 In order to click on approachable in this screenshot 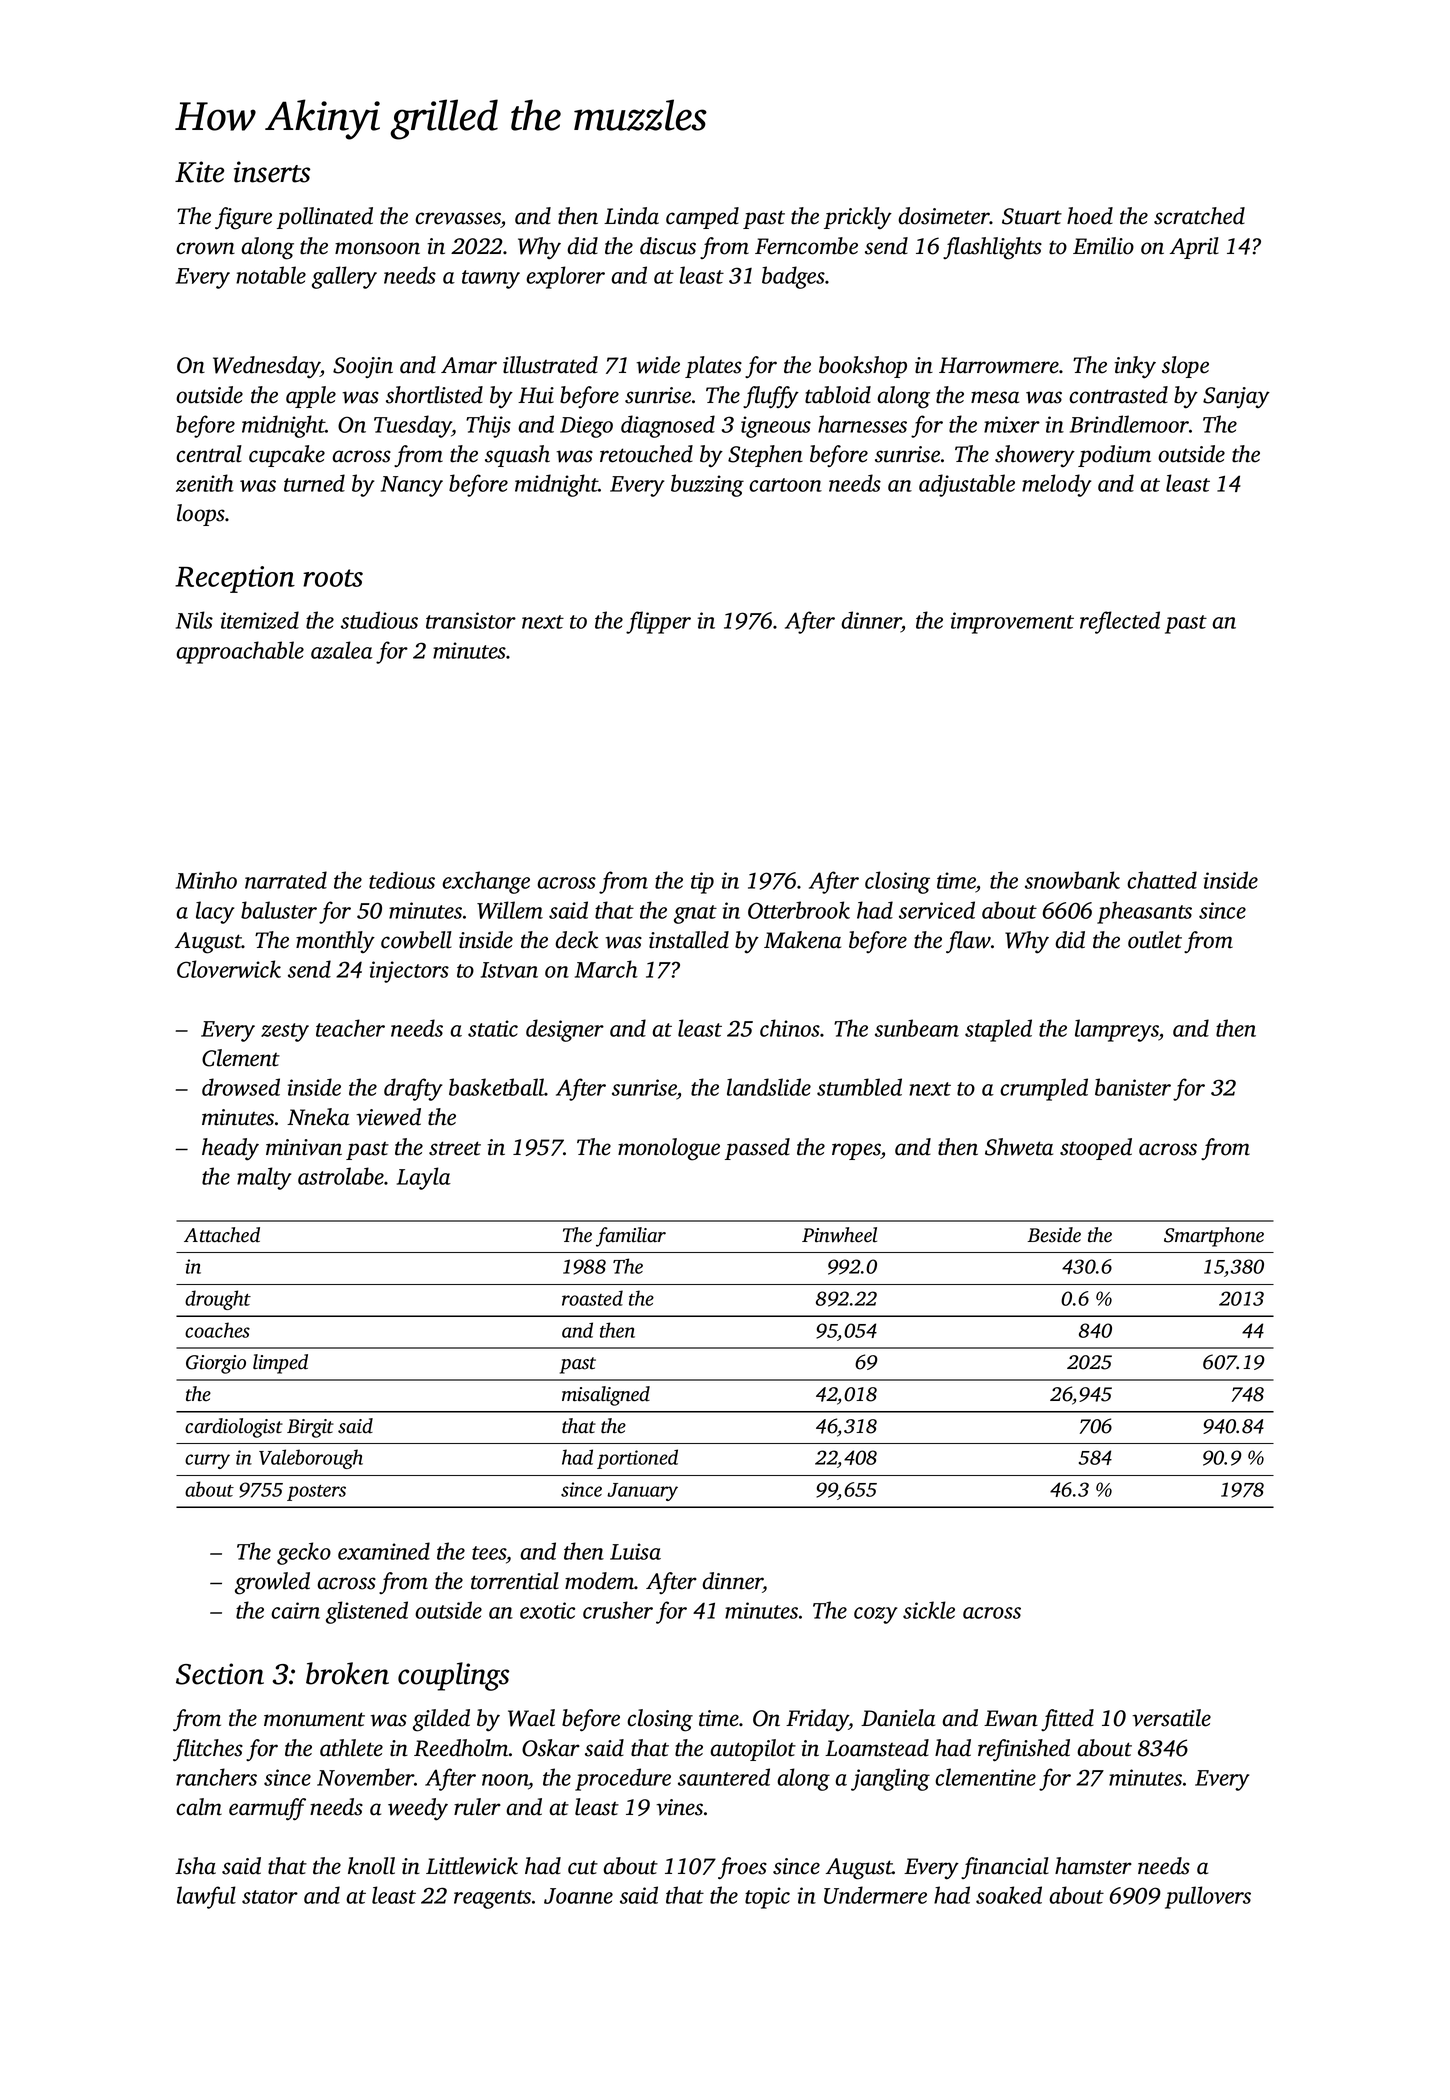, I will do `click(240, 652)`.
